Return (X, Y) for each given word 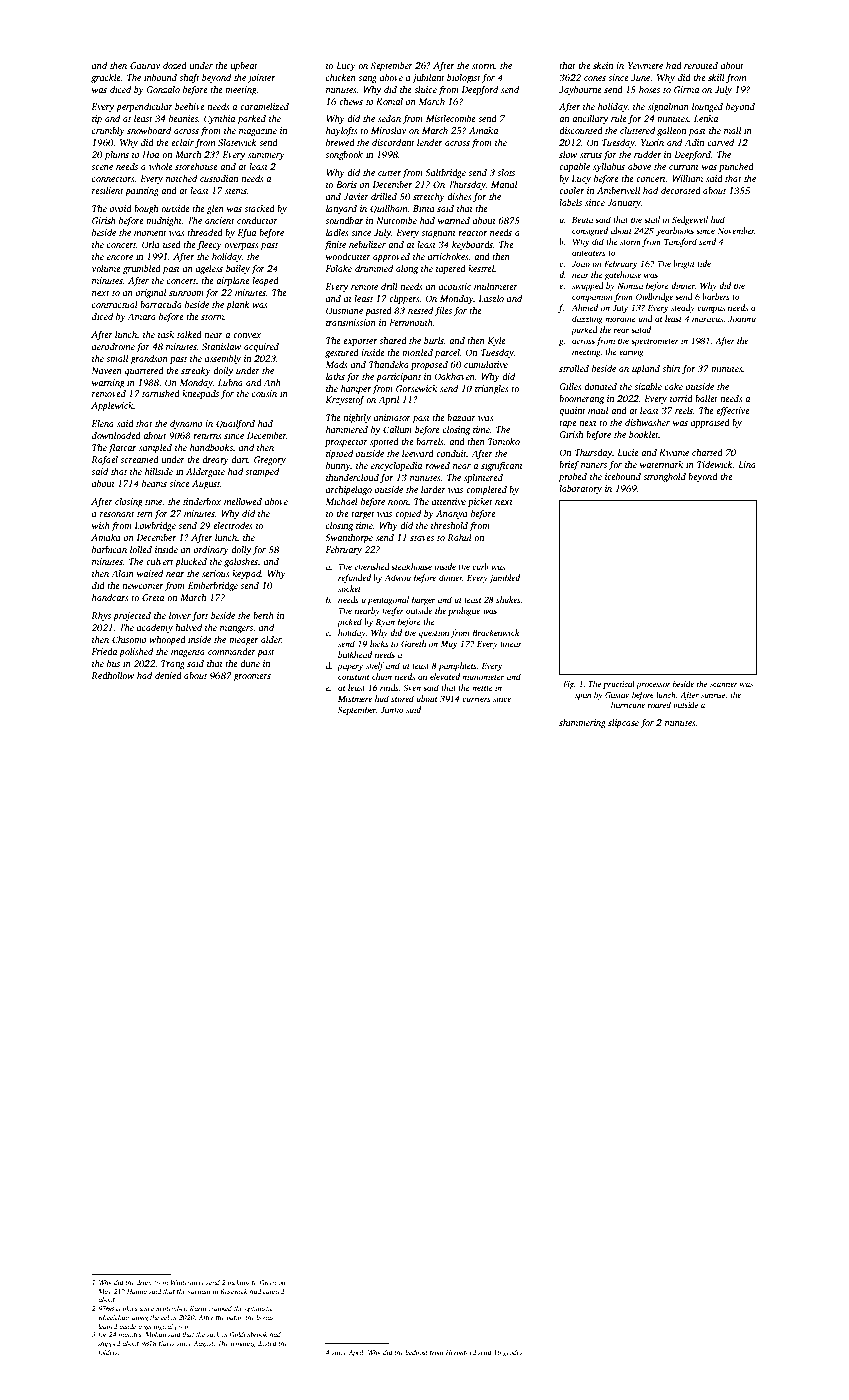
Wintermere (187, 1282)
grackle (106, 78)
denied (168, 675)
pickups (238, 1283)
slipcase (623, 723)
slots (506, 172)
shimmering (582, 723)
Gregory (270, 460)
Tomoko (504, 441)
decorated (681, 190)
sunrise (713, 695)
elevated (445, 676)
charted (707, 452)
